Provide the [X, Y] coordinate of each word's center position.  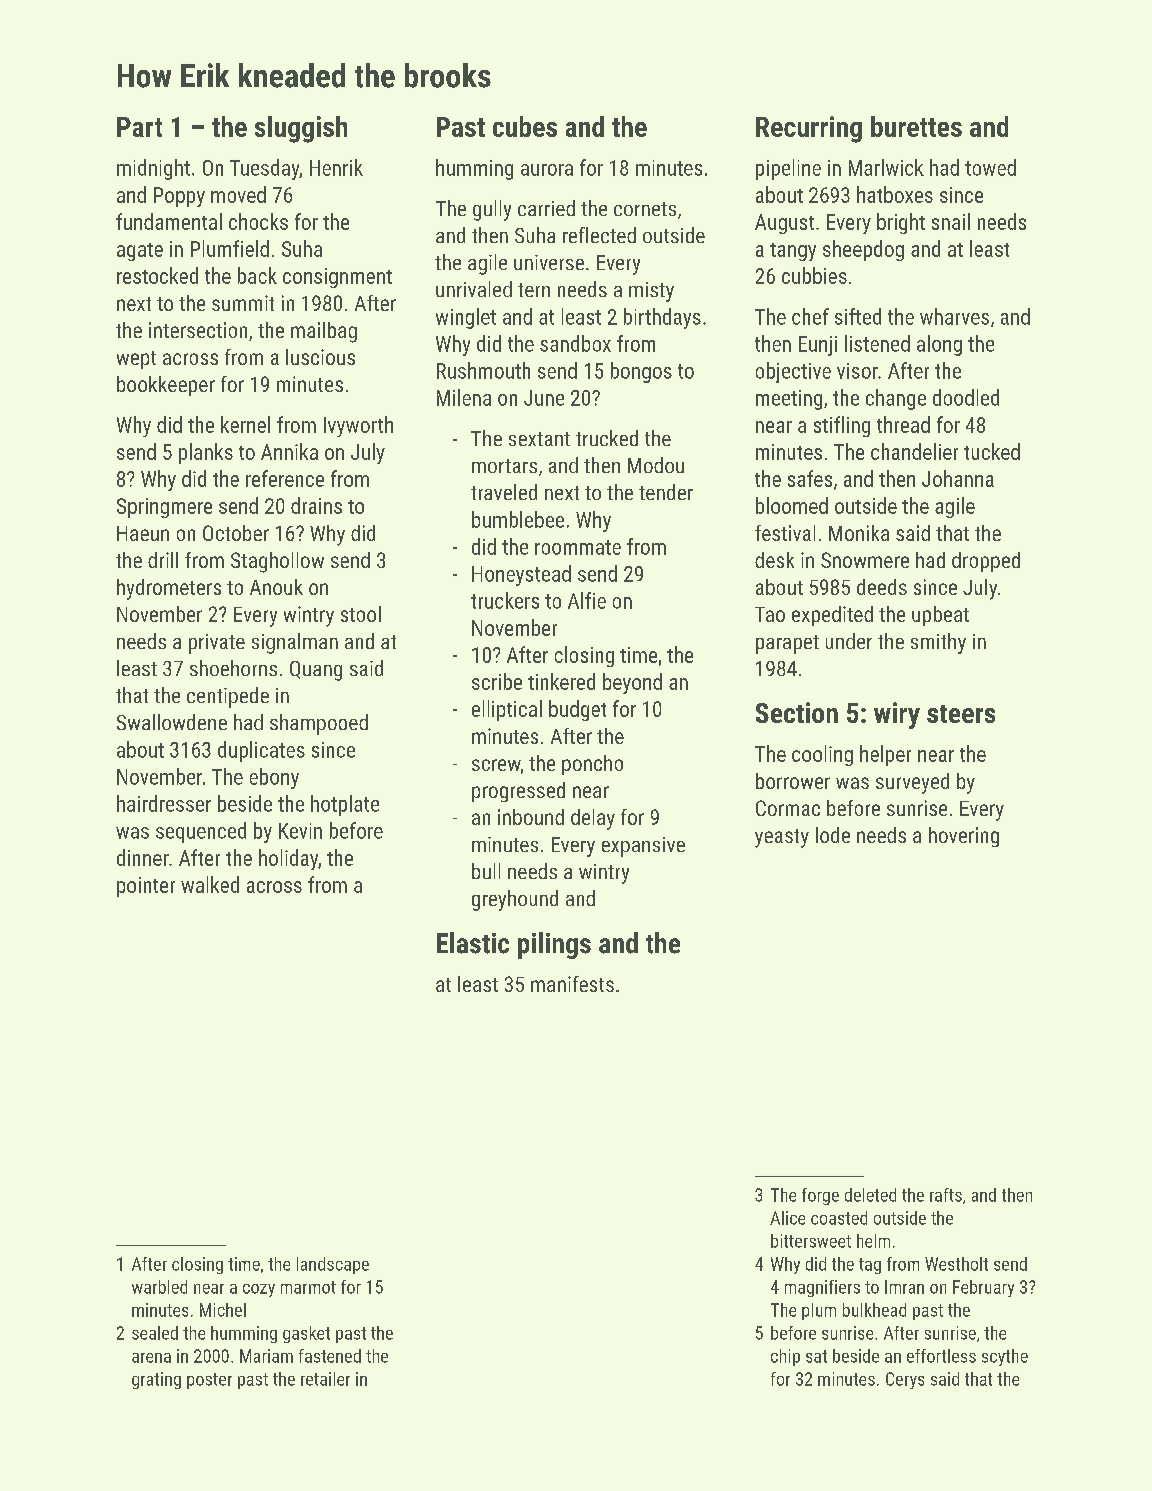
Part [139, 127]
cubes [525, 126]
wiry [897, 715]
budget [577, 710]
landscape [333, 1265]
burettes [916, 126]
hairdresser [164, 803]
